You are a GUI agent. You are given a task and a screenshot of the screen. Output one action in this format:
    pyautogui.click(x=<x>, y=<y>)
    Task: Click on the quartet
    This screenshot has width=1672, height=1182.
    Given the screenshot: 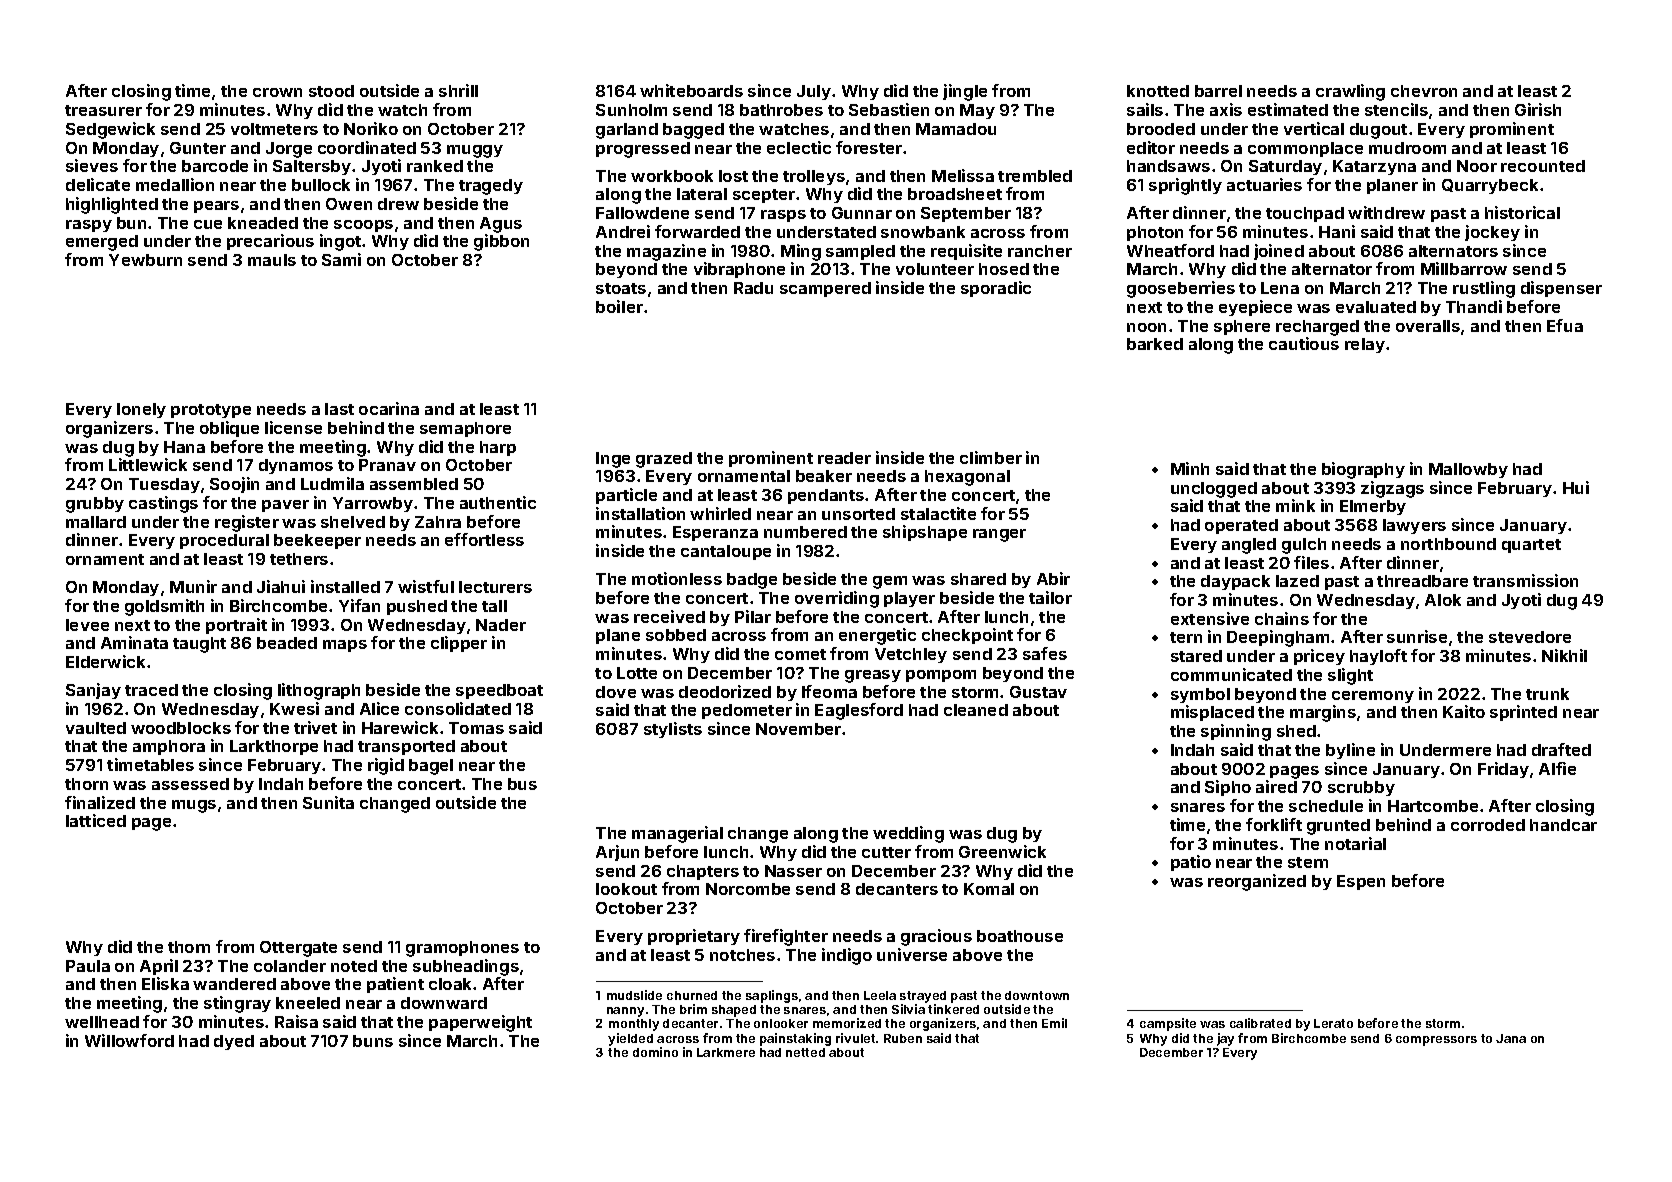 What is the action you would take?
    pyautogui.click(x=1531, y=546)
